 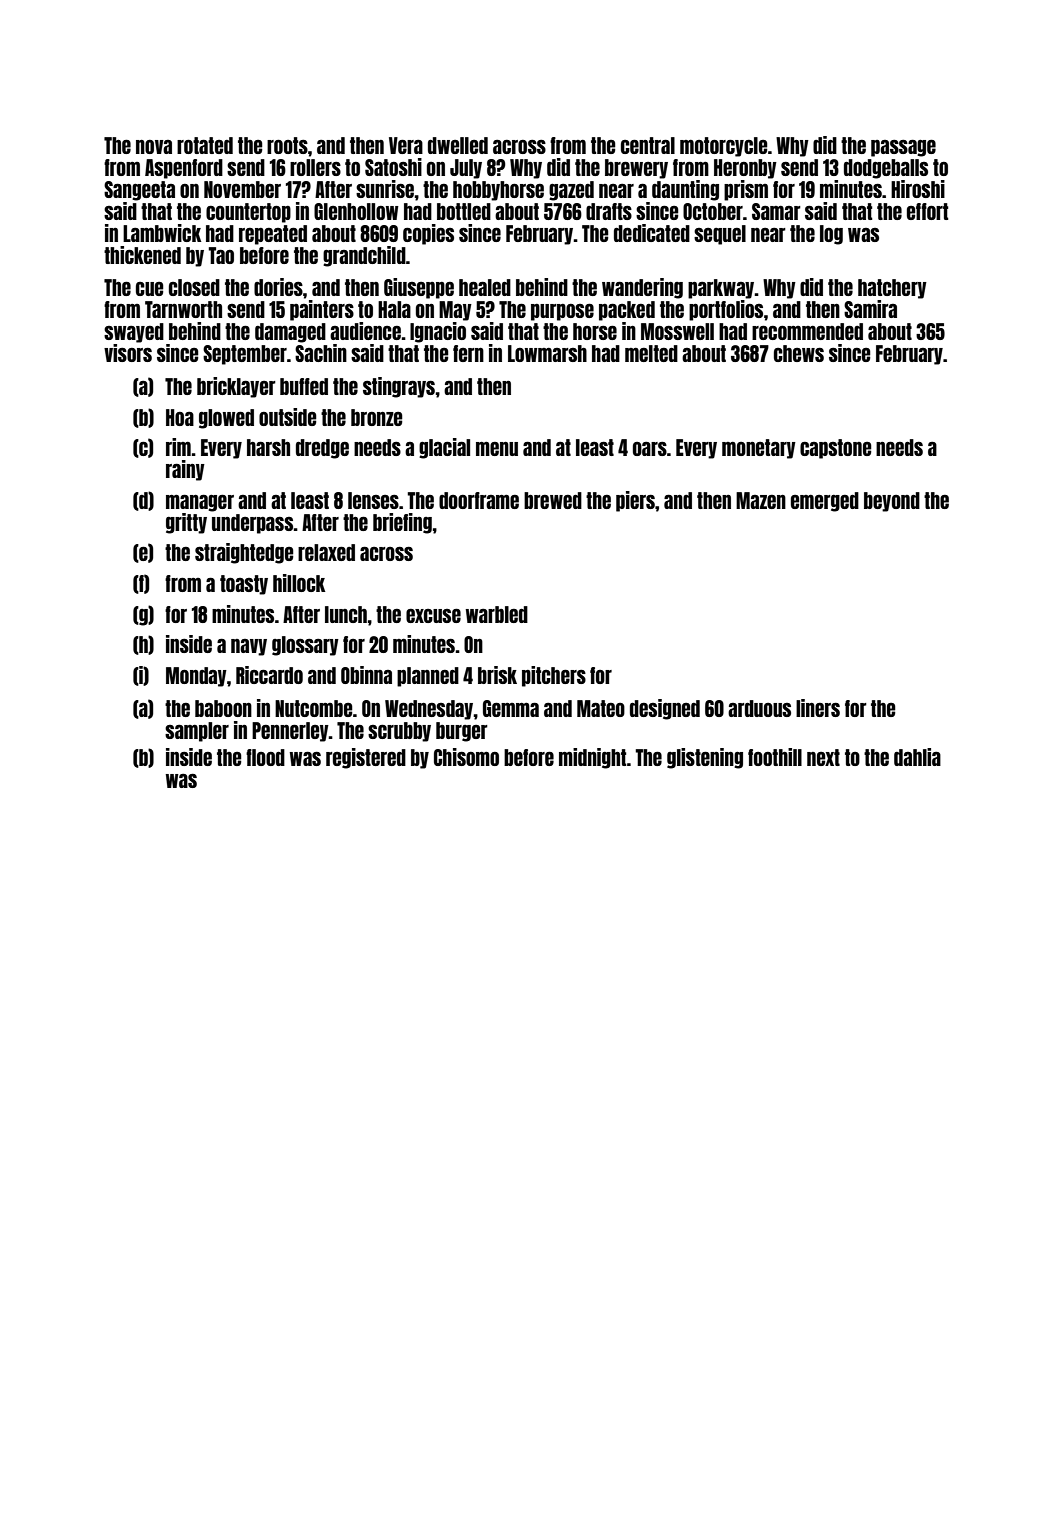 What do you see at coordinates (562, 312) in the image?
I see `purpose` at bounding box center [562, 312].
